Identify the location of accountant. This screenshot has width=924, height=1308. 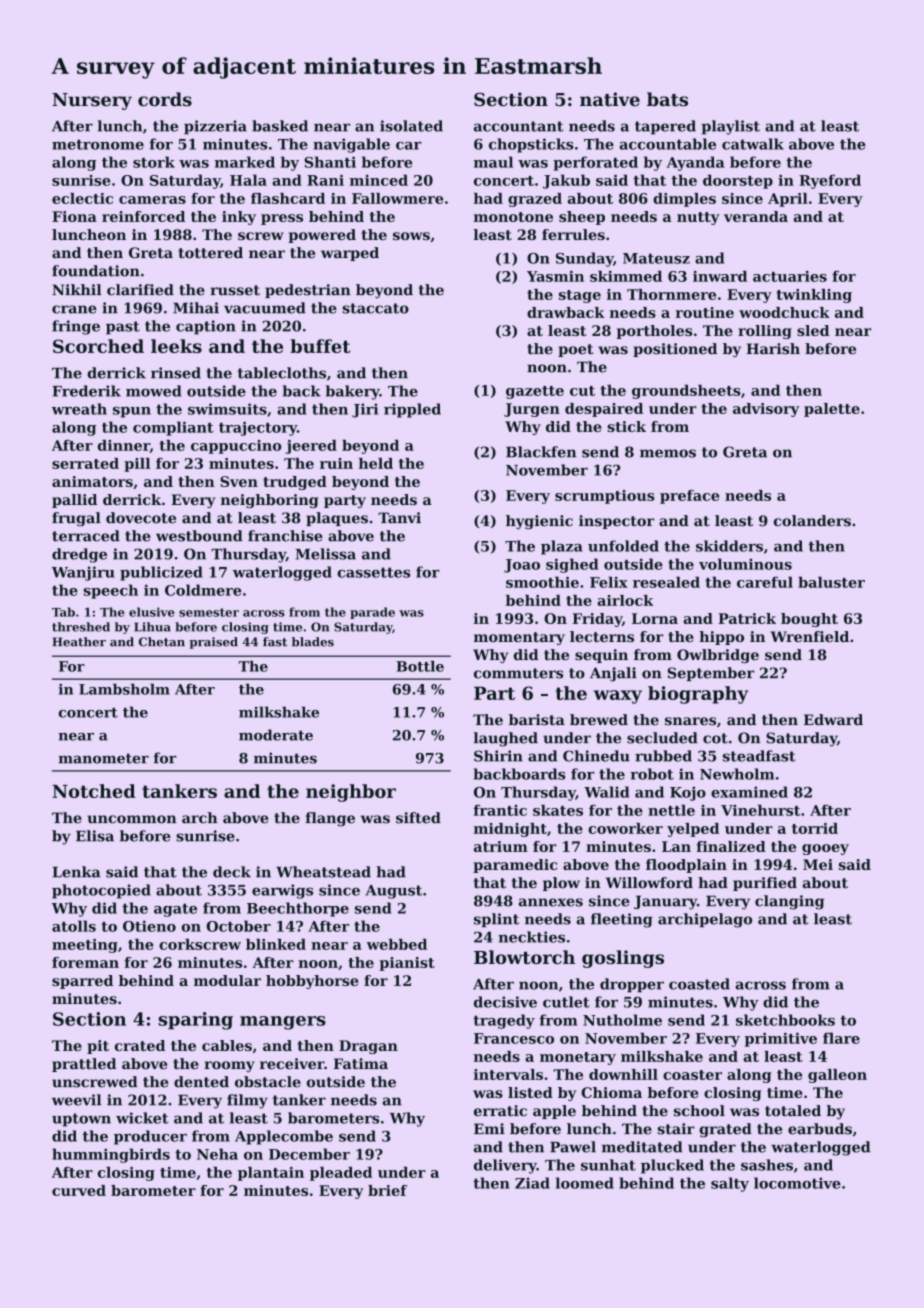
(518, 126).
